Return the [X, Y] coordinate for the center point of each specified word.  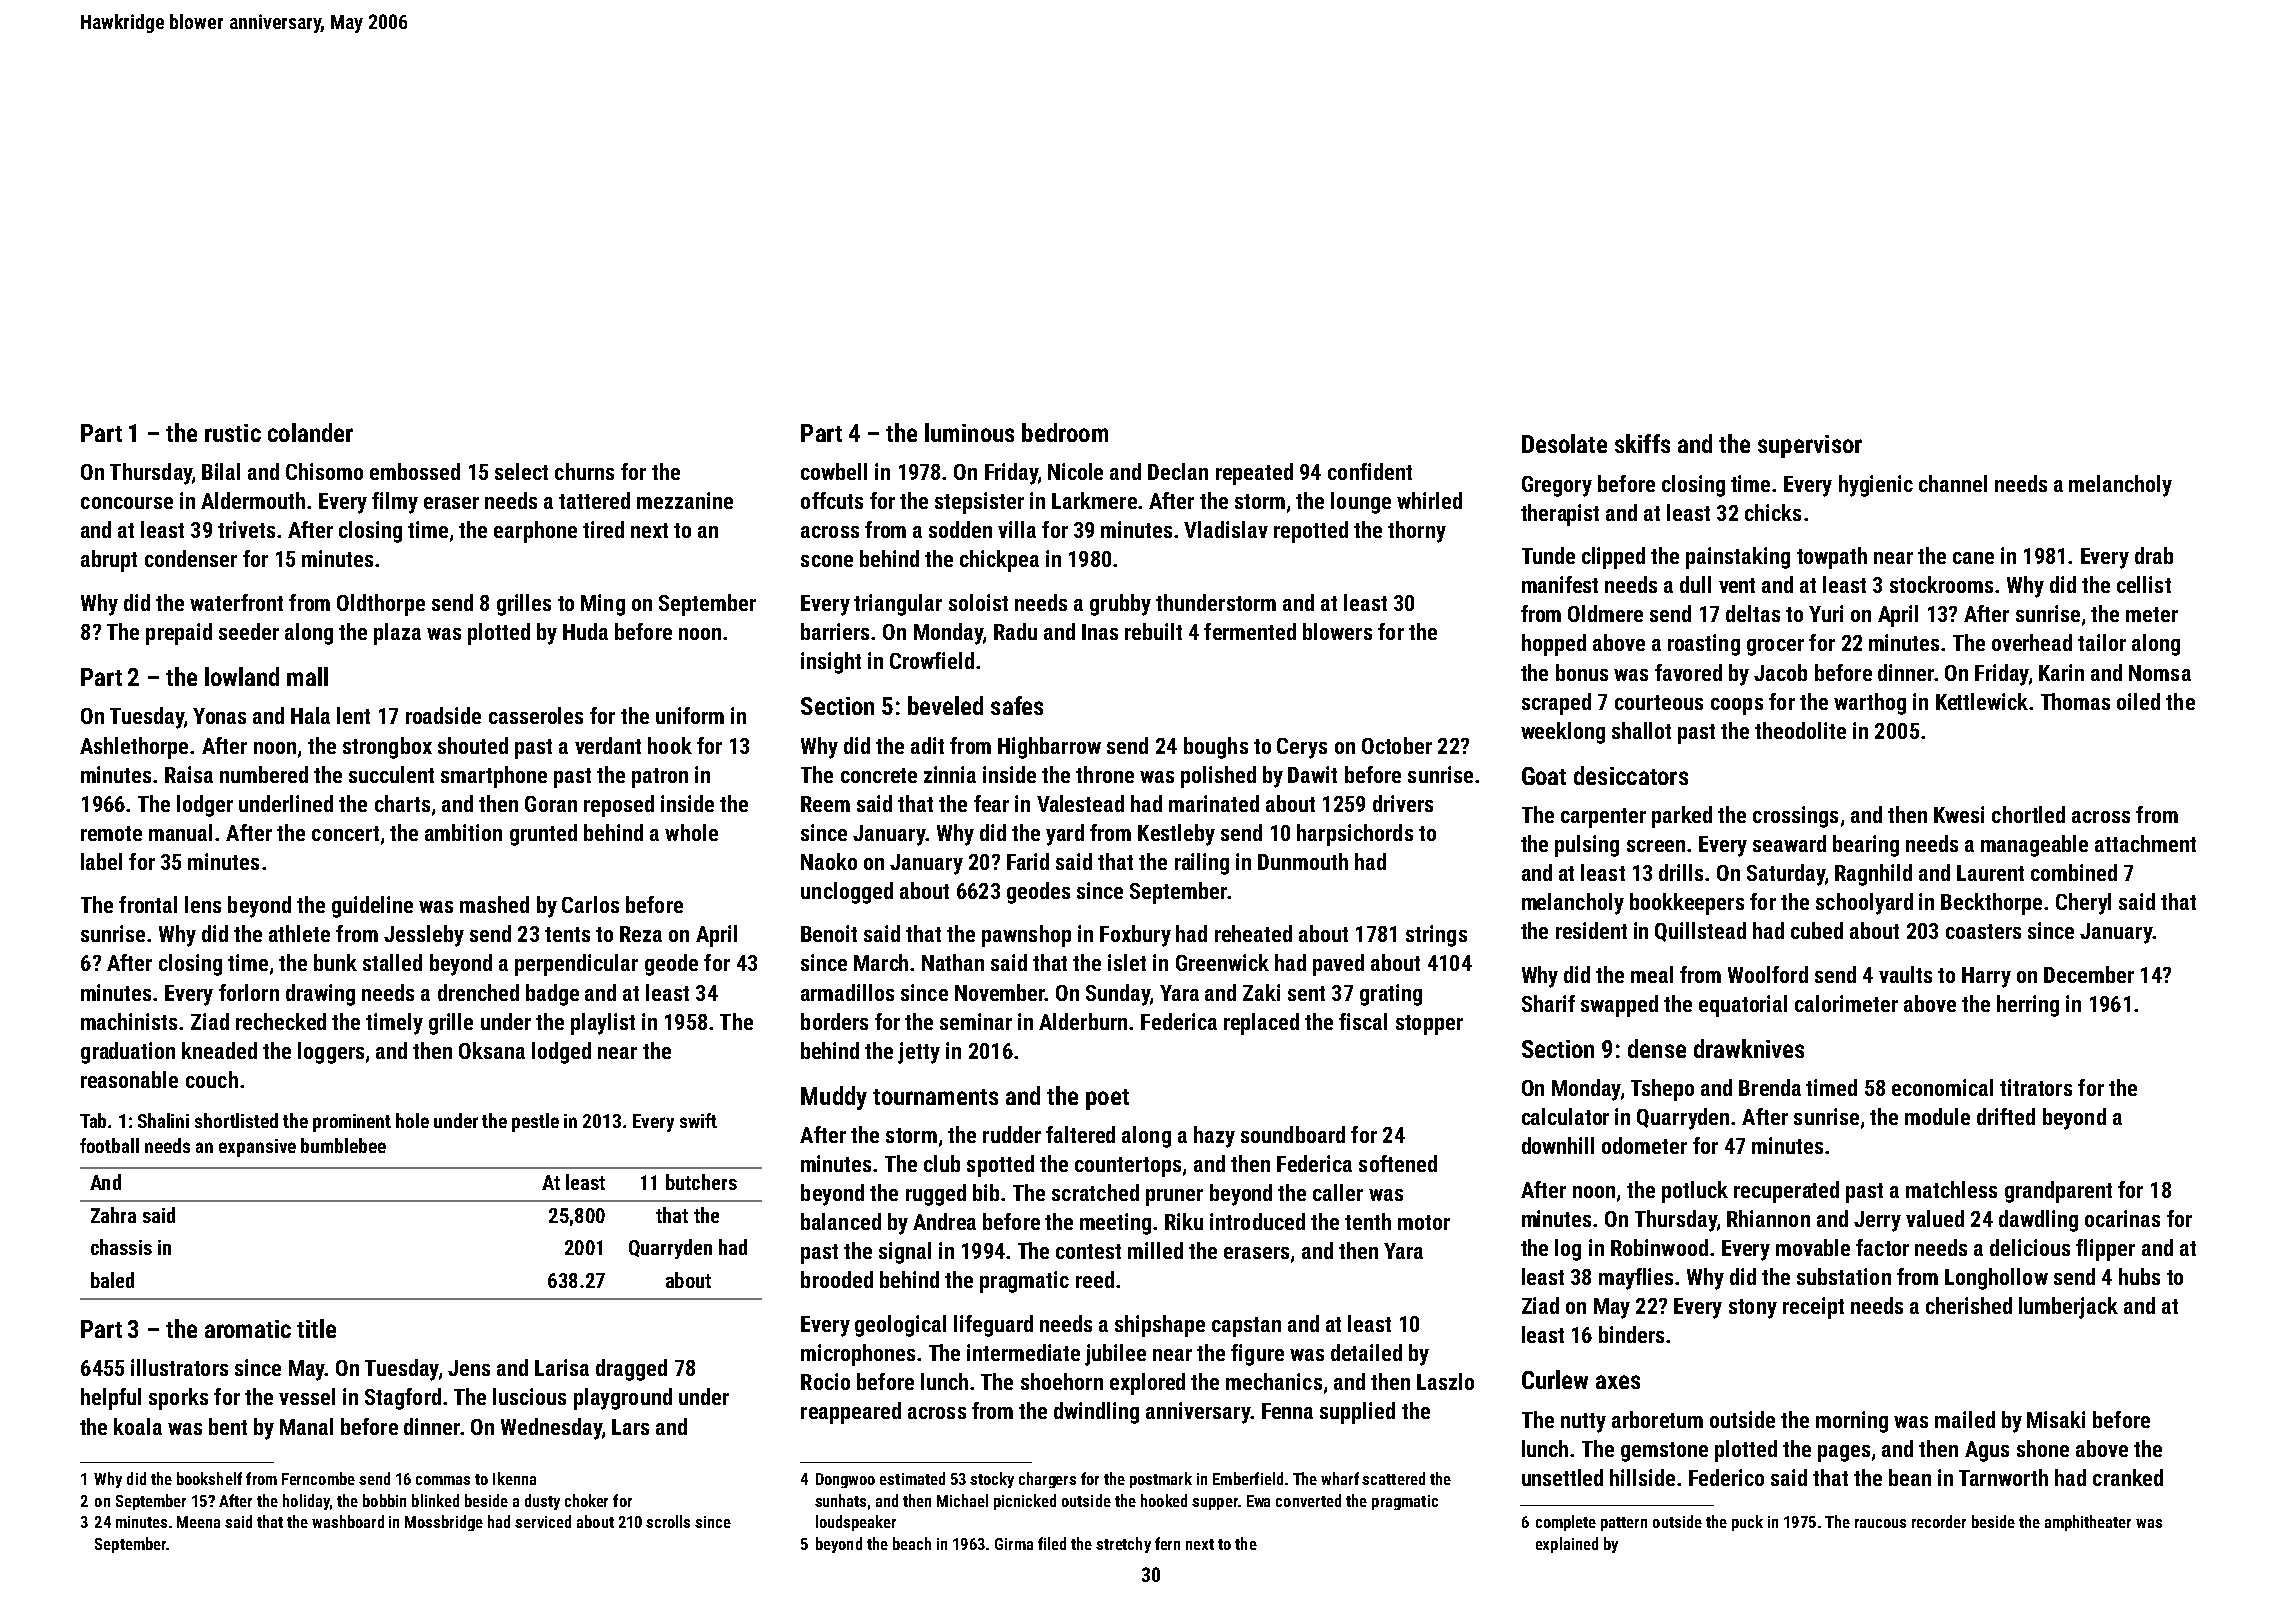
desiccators [1631, 775]
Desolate [1564, 443]
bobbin [384, 1500]
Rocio [825, 1381]
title [316, 1328]
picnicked [1025, 1502]
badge [552, 995]
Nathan [953, 962]
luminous [969, 432]
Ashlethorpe [134, 748]
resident [1591, 930]
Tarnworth [2003, 1477]
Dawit [1312, 774]
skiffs [1642, 443]
